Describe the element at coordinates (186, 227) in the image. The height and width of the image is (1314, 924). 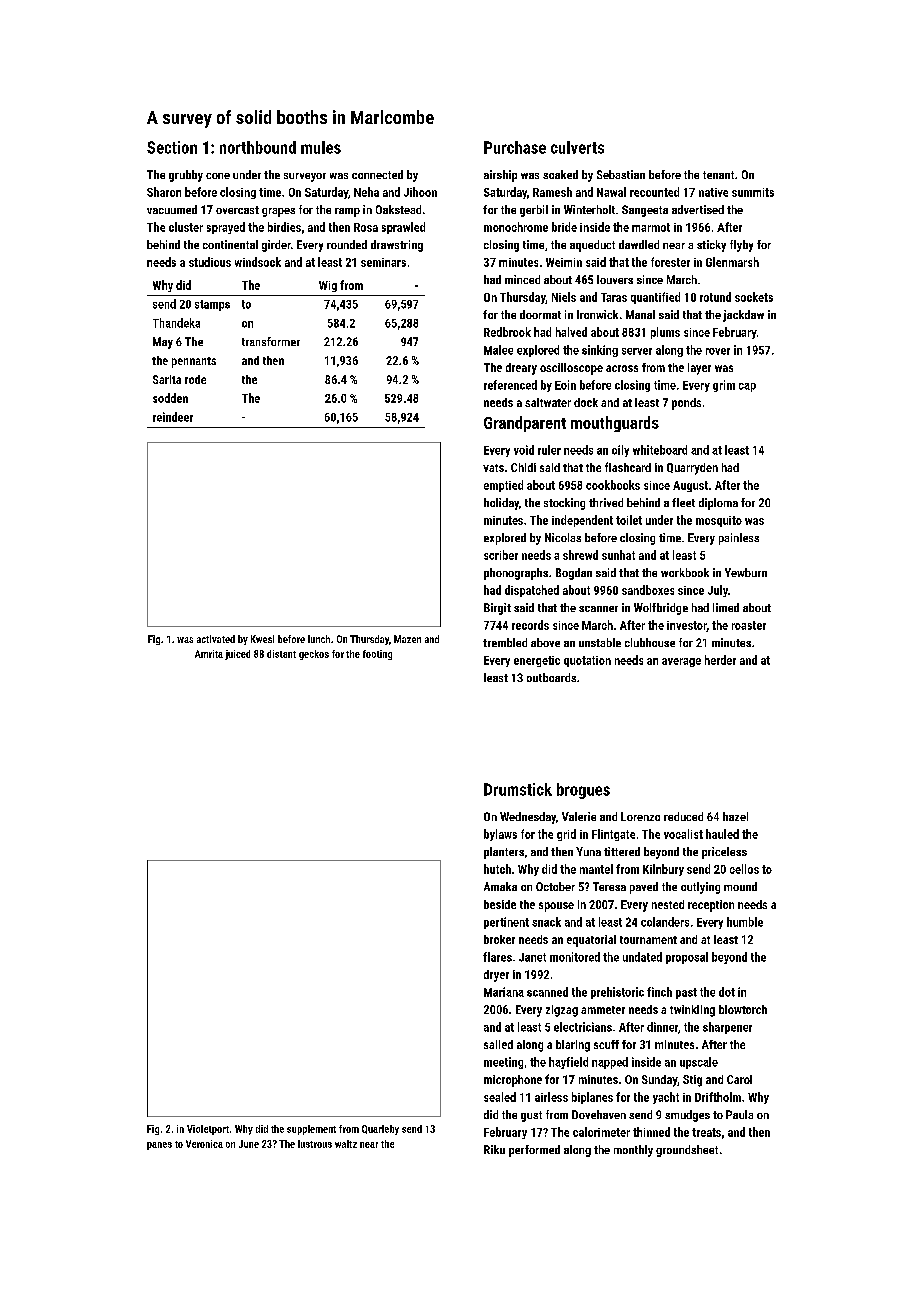
I see `cluster` at that location.
